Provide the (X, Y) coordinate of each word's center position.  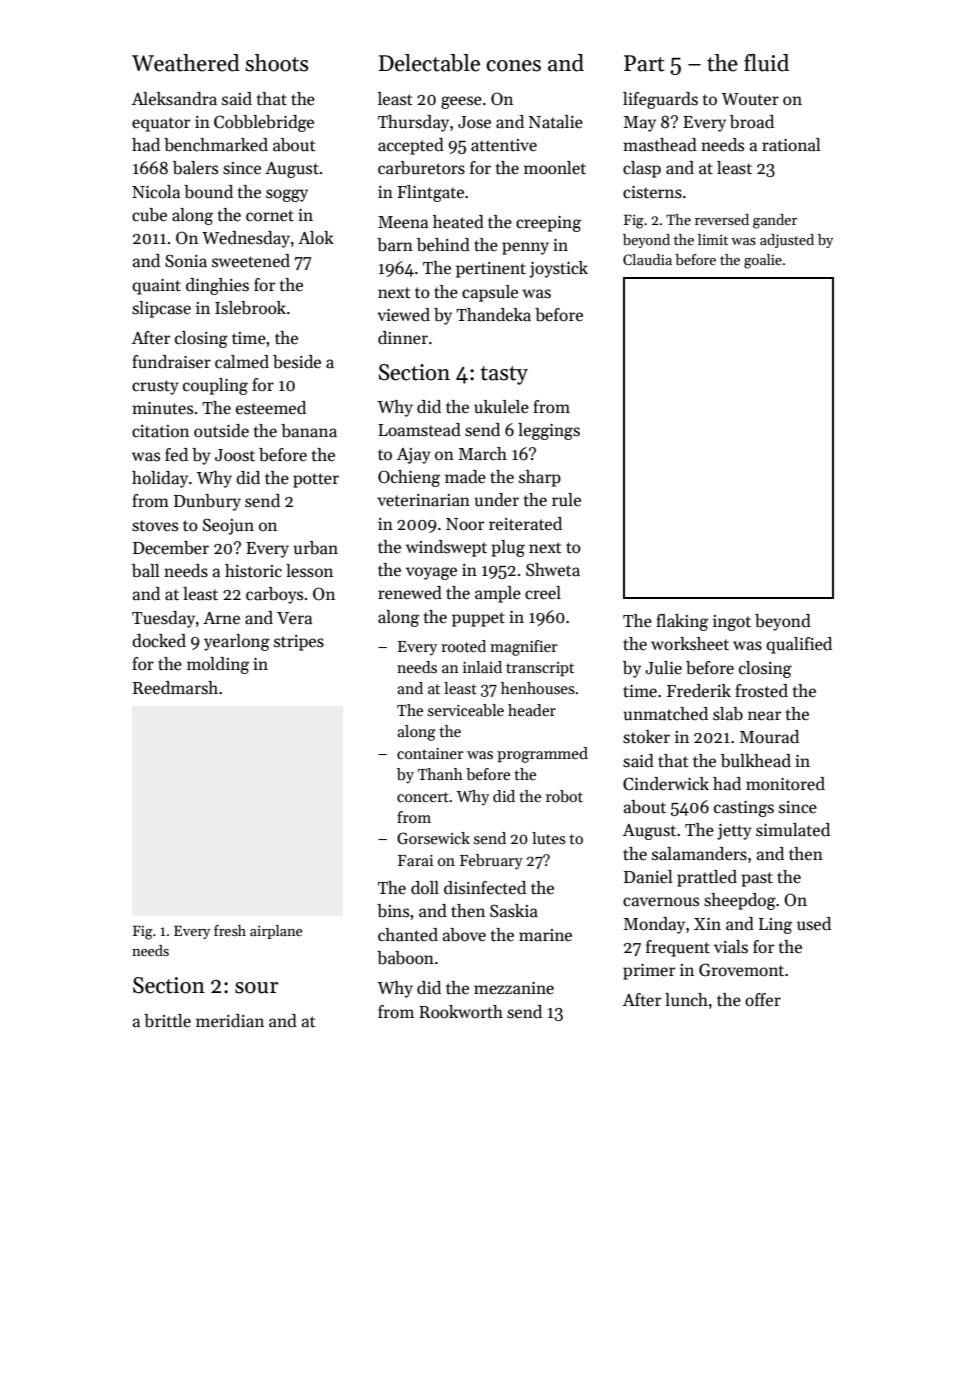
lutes (549, 838)
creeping (548, 224)
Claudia (647, 259)
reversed (722, 219)
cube (149, 215)
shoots (276, 63)
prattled (707, 878)
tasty (504, 375)
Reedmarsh (175, 688)
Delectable (429, 63)
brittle (167, 1021)
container (430, 753)
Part (644, 63)
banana (309, 431)
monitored (785, 784)
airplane (276, 932)
